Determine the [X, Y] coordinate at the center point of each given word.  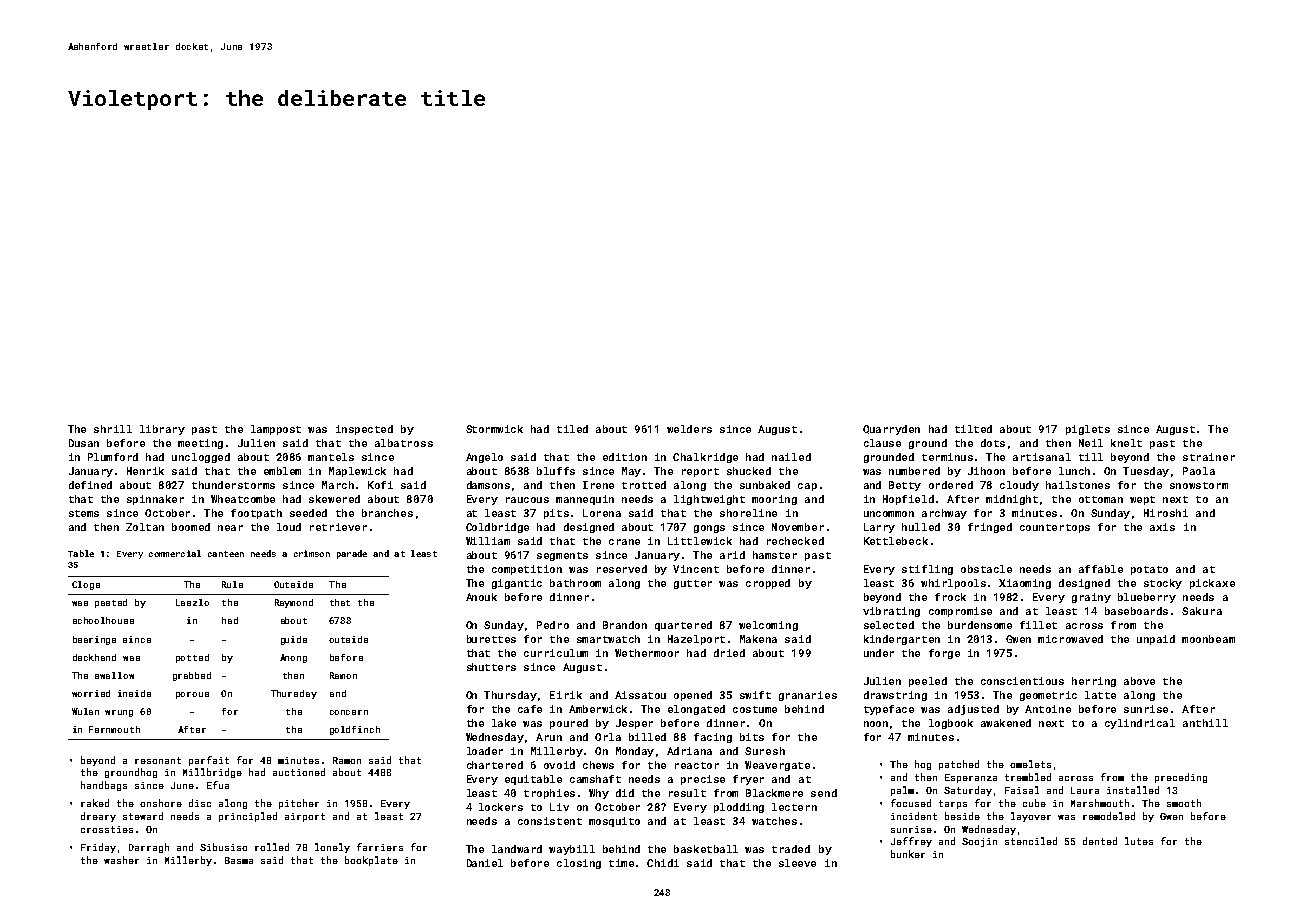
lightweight [709, 500]
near [230, 528]
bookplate [371, 861]
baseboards [1136, 611]
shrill [113, 429]
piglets [1088, 430]
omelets [1030, 764]
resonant [158, 760]
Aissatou [640, 695]
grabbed [192, 676]
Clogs [86, 585]
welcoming [768, 626]
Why [599, 794]
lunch [1074, 471]
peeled [928, 682]
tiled [572, 429]
